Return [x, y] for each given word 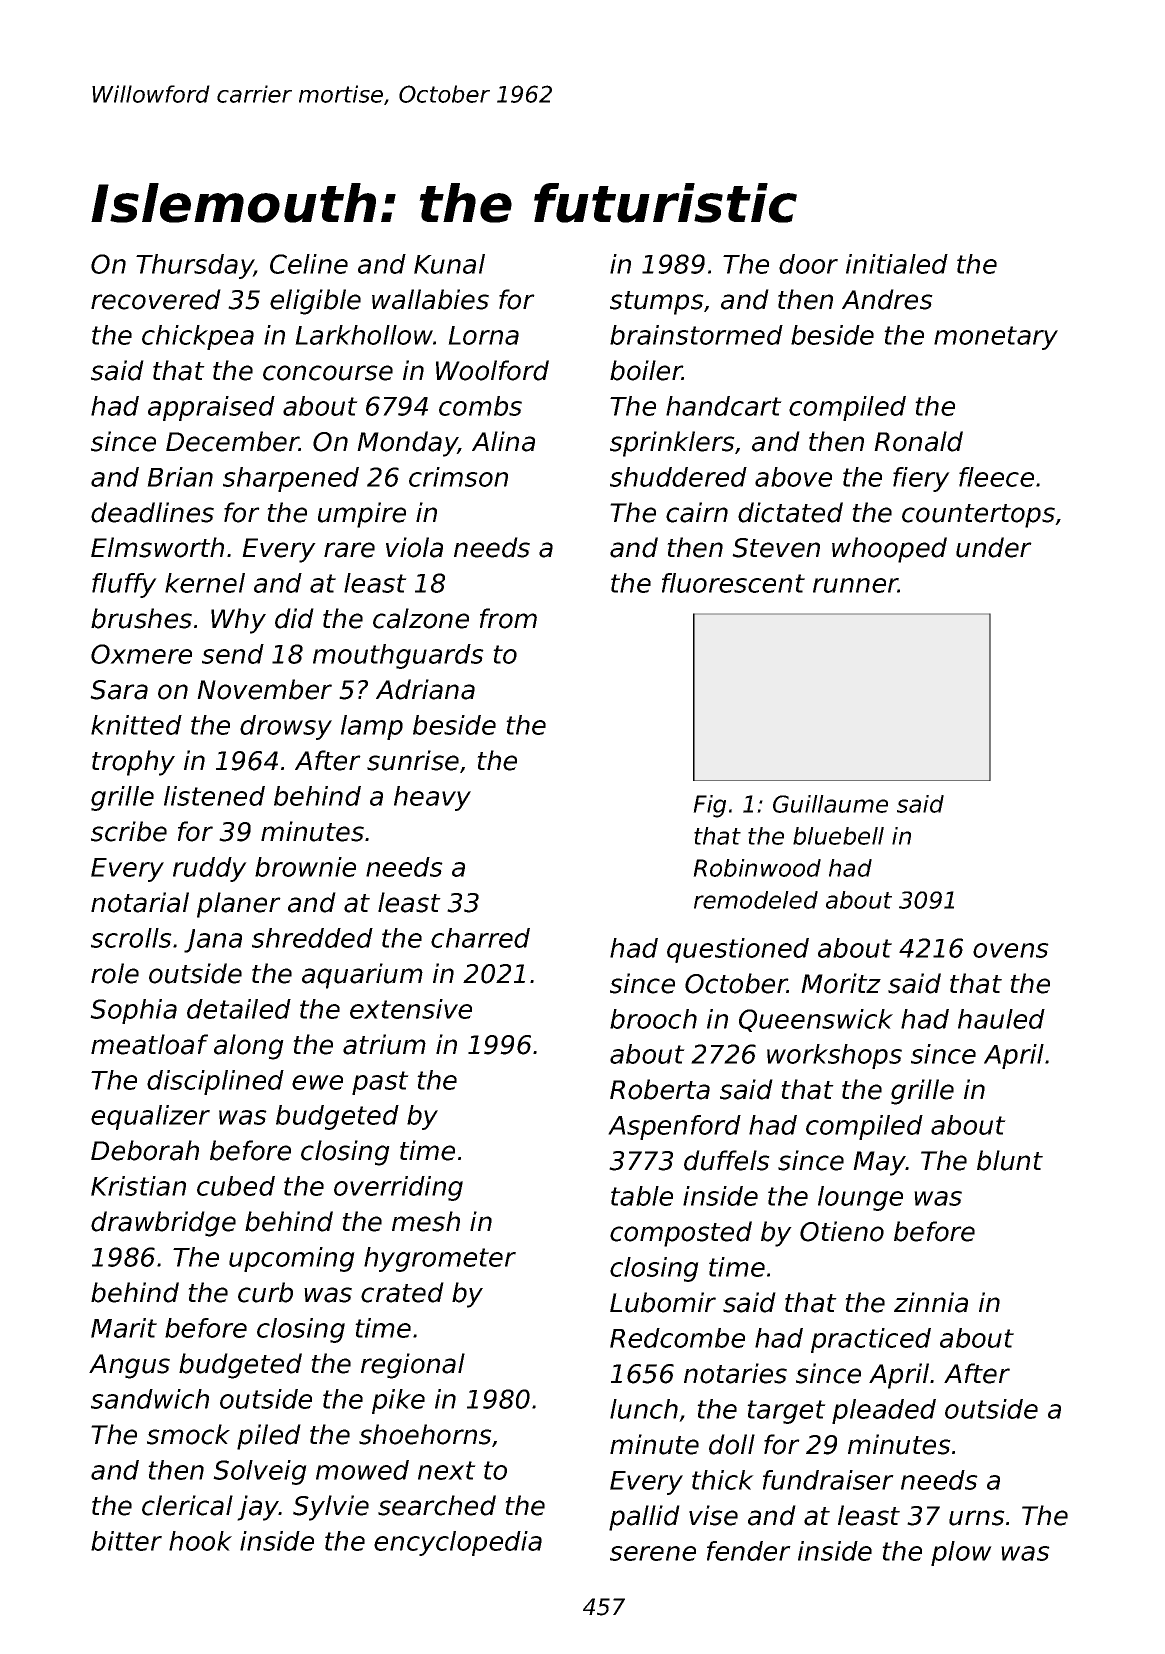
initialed [897, 264]
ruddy [210, 869]
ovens [1011, 950]
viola [414, 547]
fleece [996, 477]
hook [200, 1541]
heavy [432, 798]
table [642, 1196]
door [808, 264]
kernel [205, 583]
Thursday [195, 266]
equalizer [150, 1117]
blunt [1010, 1160]
